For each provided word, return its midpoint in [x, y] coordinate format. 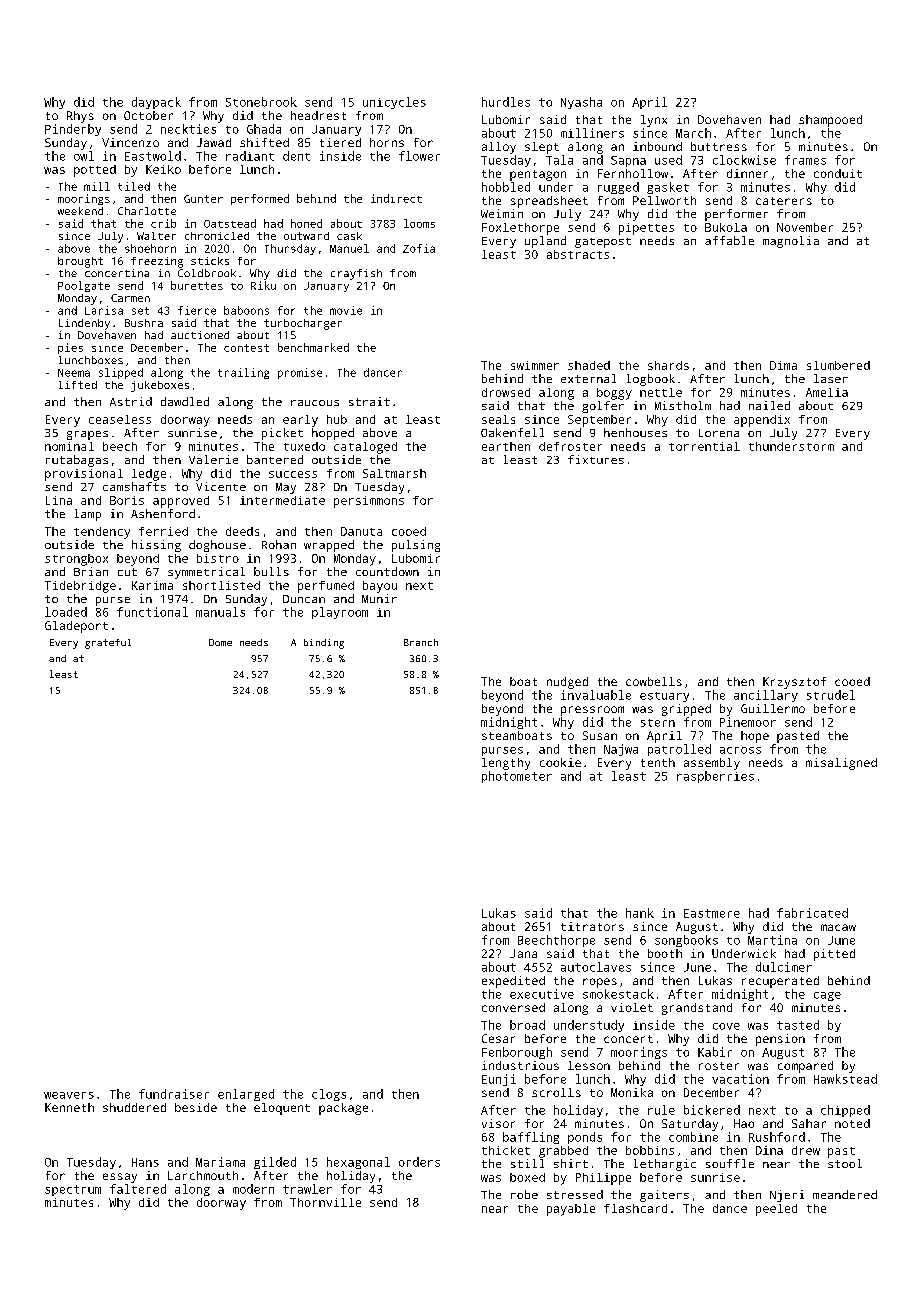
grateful [108, 644]
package [343, 1109]
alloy [499, 148]
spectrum [73, 1190]
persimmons [369, 502]
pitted [834, 955]
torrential [704, 446]
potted [95, 171]
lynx [654, 121]
